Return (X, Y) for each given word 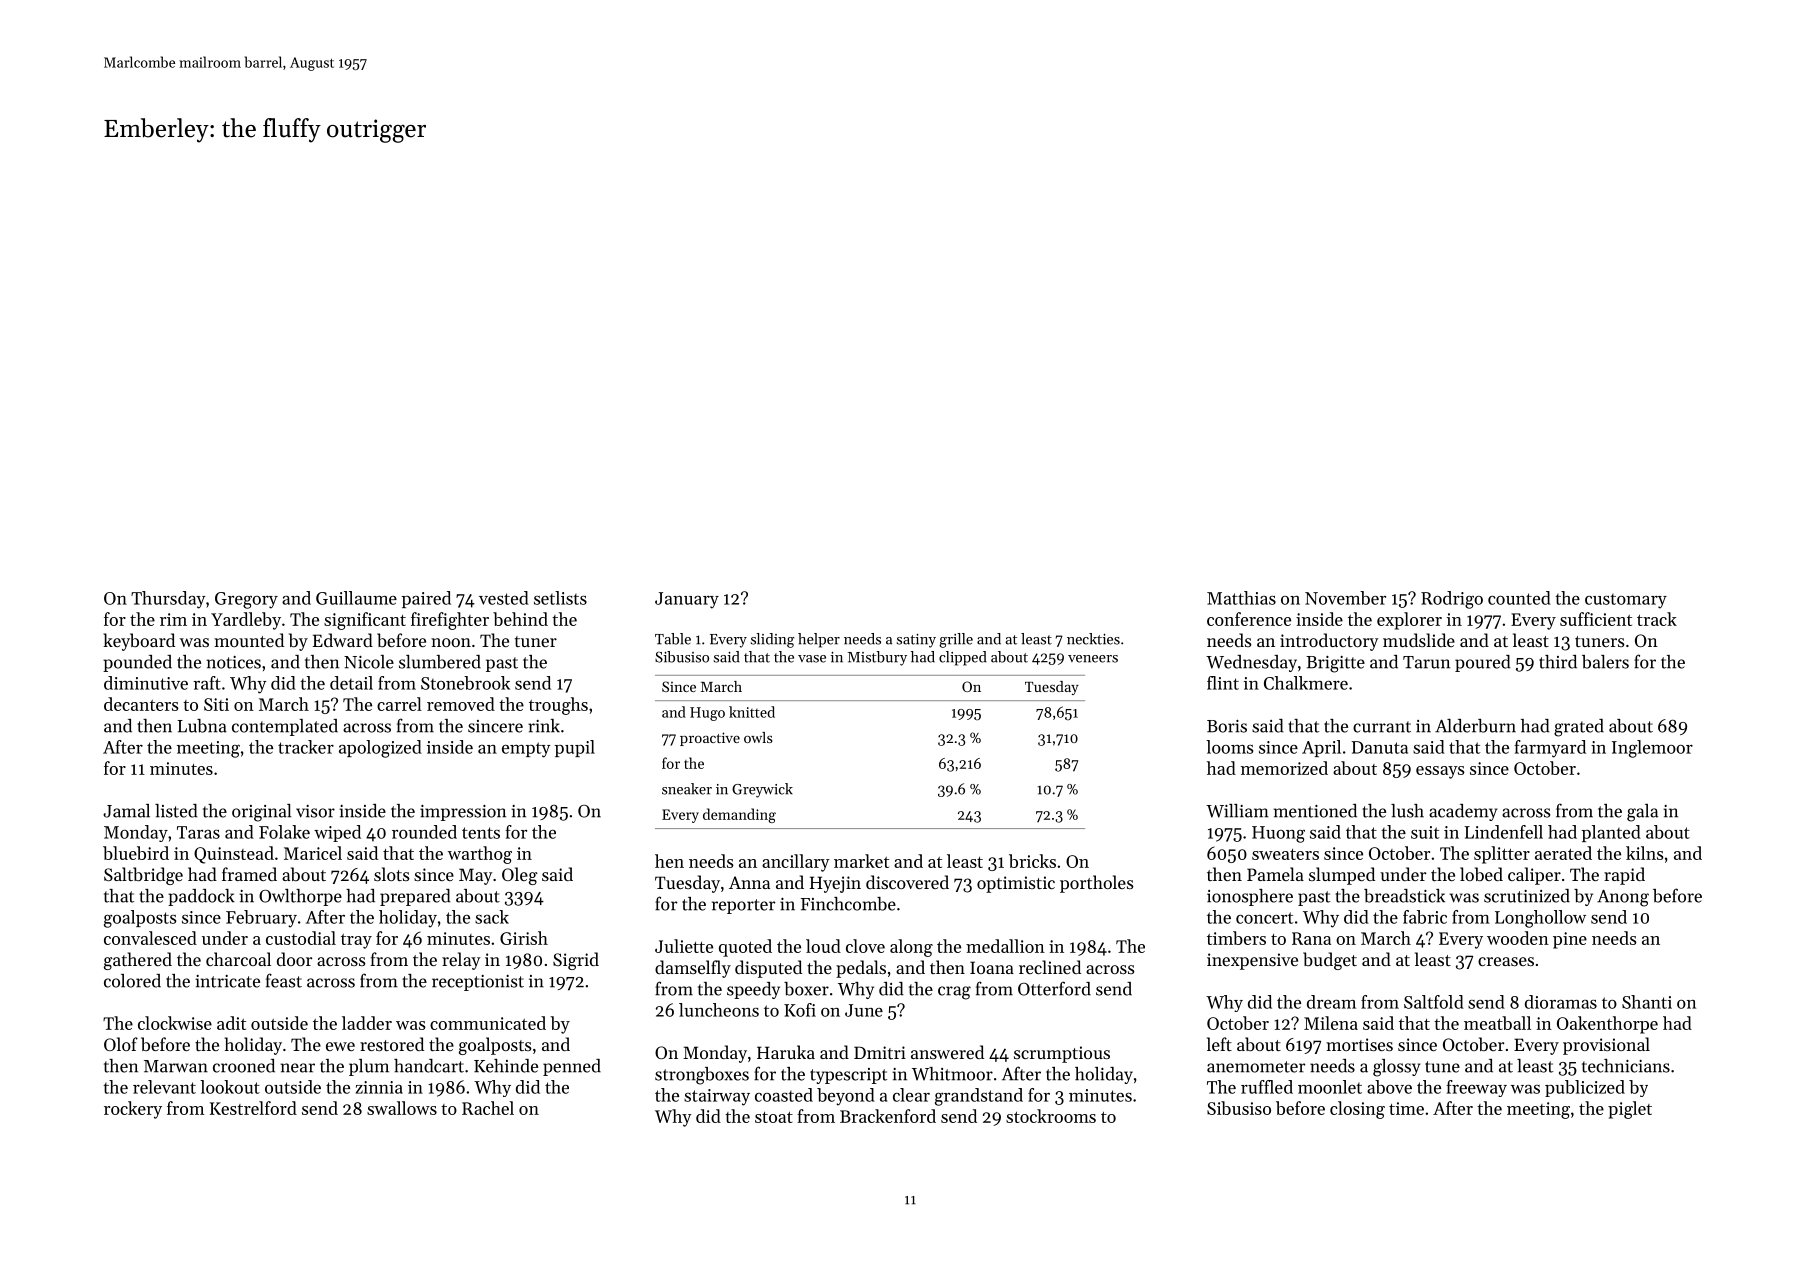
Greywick (762, 790)
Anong (1623, 898)
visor (315, 811)
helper (819, 640)
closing (1357, 1110)
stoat (774, 1117)
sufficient (1596, 619)
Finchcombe (848, 904)
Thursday (168, 600)
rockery (133, 1110)
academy (1463, 812)
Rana (1311, 938)
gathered (138, 961)
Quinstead (234, 855)
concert (1264, 918)
